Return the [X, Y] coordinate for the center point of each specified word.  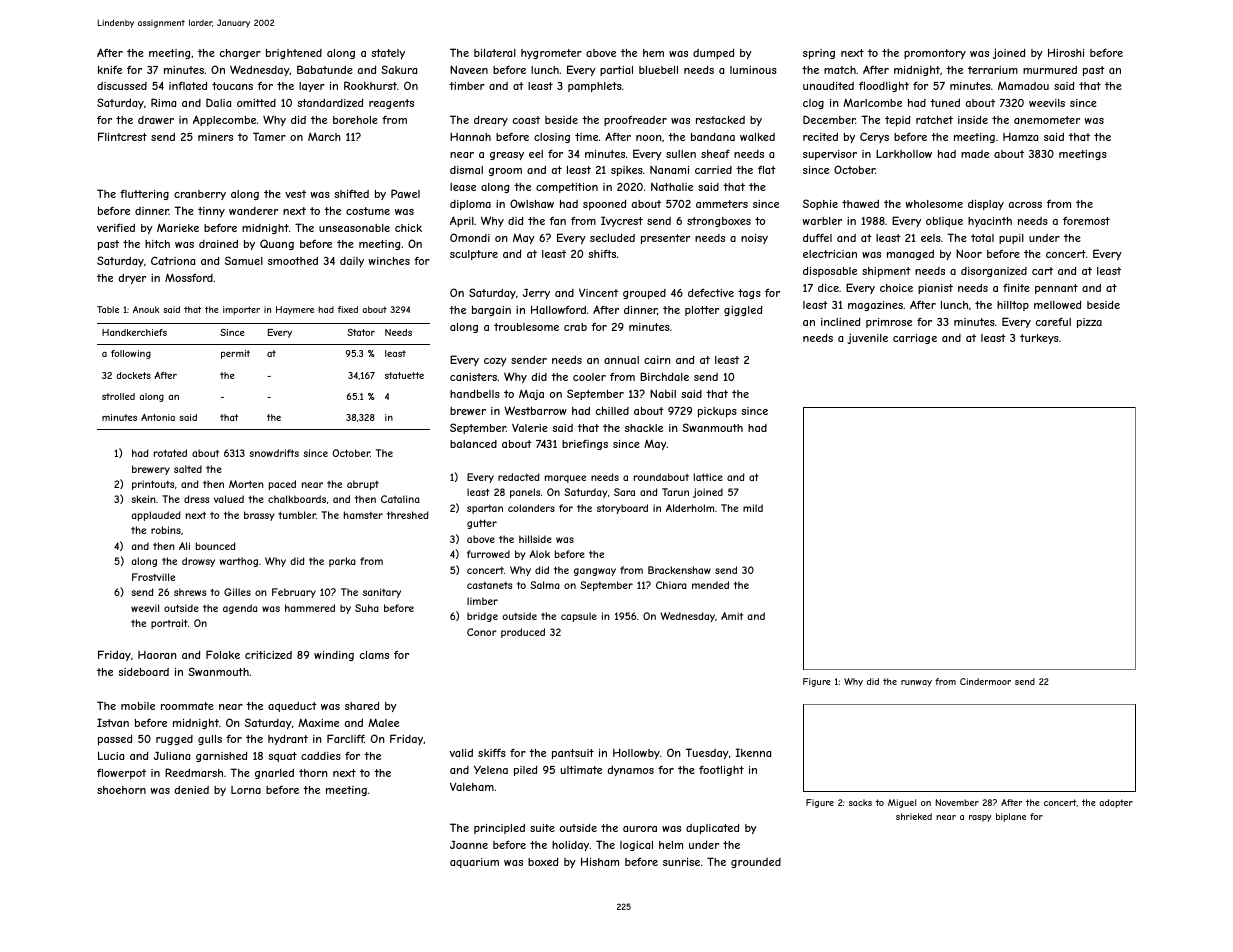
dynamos [631, 771]
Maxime [318, 722]
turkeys [1039, 339]
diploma [470, 205]
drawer [156, 120]
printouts [153, 485]
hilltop [1013, 306]
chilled [612, 411]
